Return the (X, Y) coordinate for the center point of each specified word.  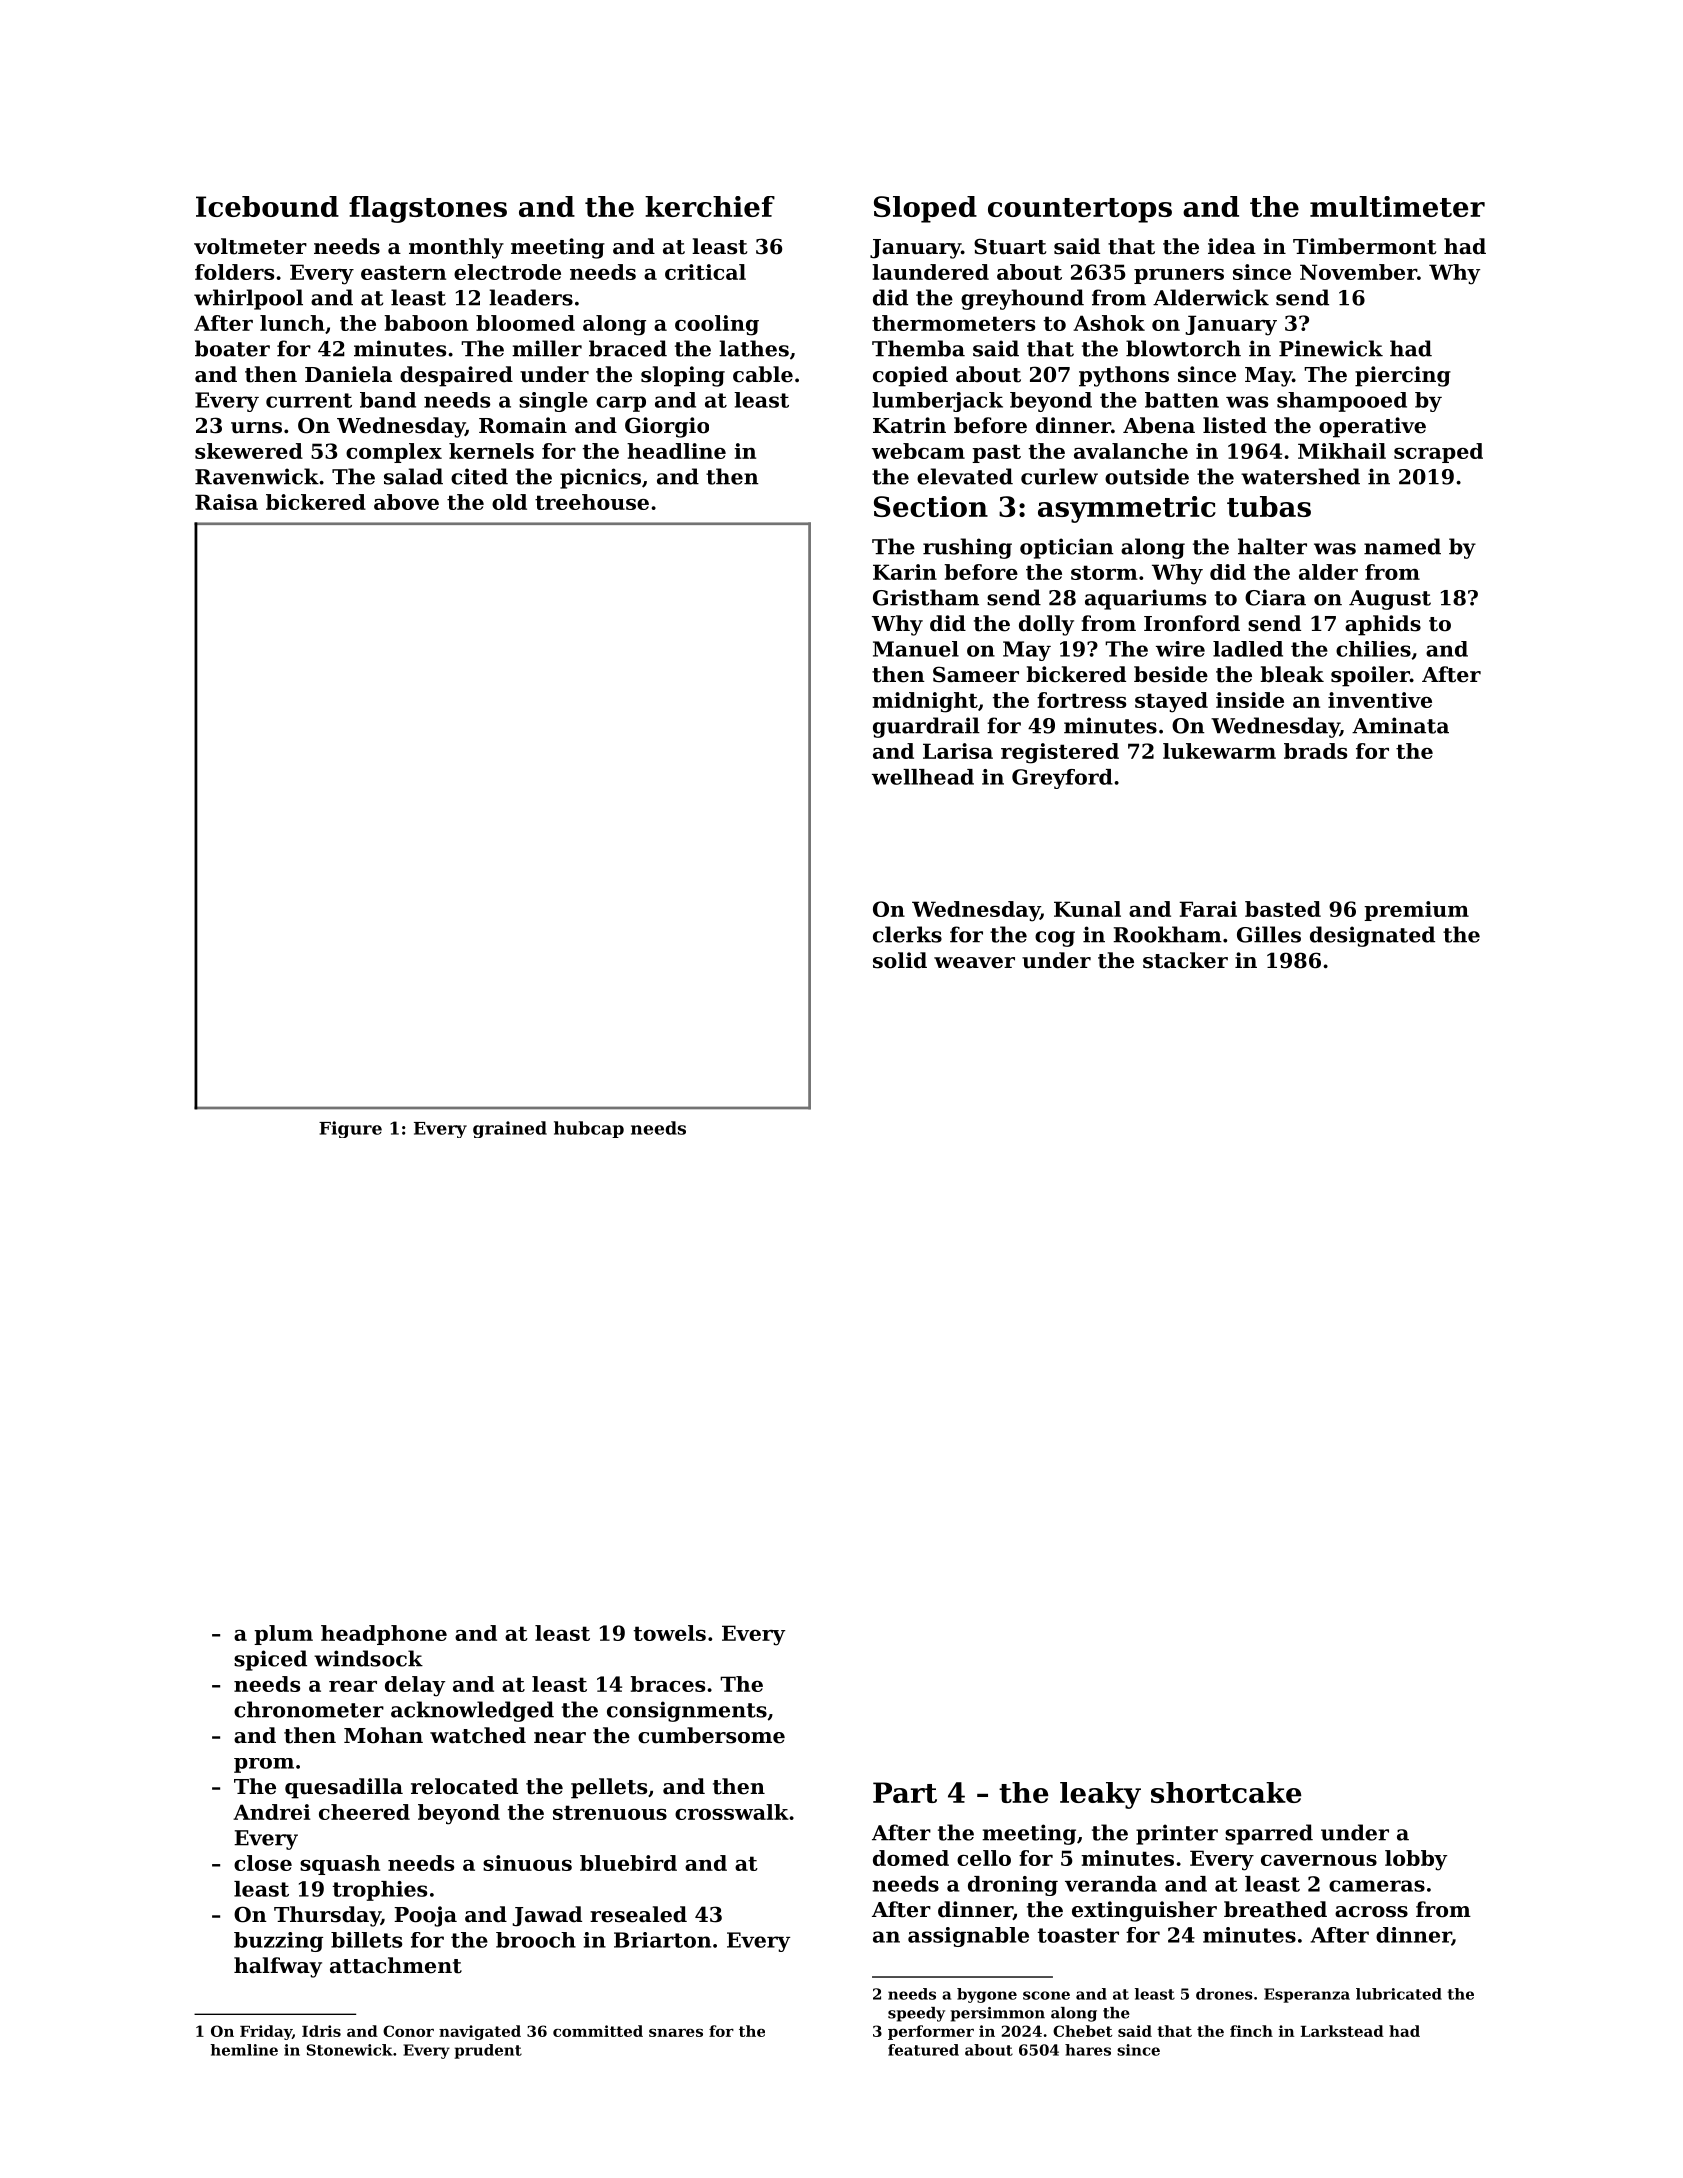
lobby (1416, 1860)
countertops (1080, 210)
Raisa (226, 502)
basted (1283, 909)
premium (1416, 911)
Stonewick (349, 2050)
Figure (350, 1129)
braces (667, 1684)
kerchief (710, 206)
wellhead (923, 777)
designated (1372, 936)
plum (283, 1635)
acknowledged (472, 1711)
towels (670, 1633)
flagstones (428, 209)
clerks (907, 934)
